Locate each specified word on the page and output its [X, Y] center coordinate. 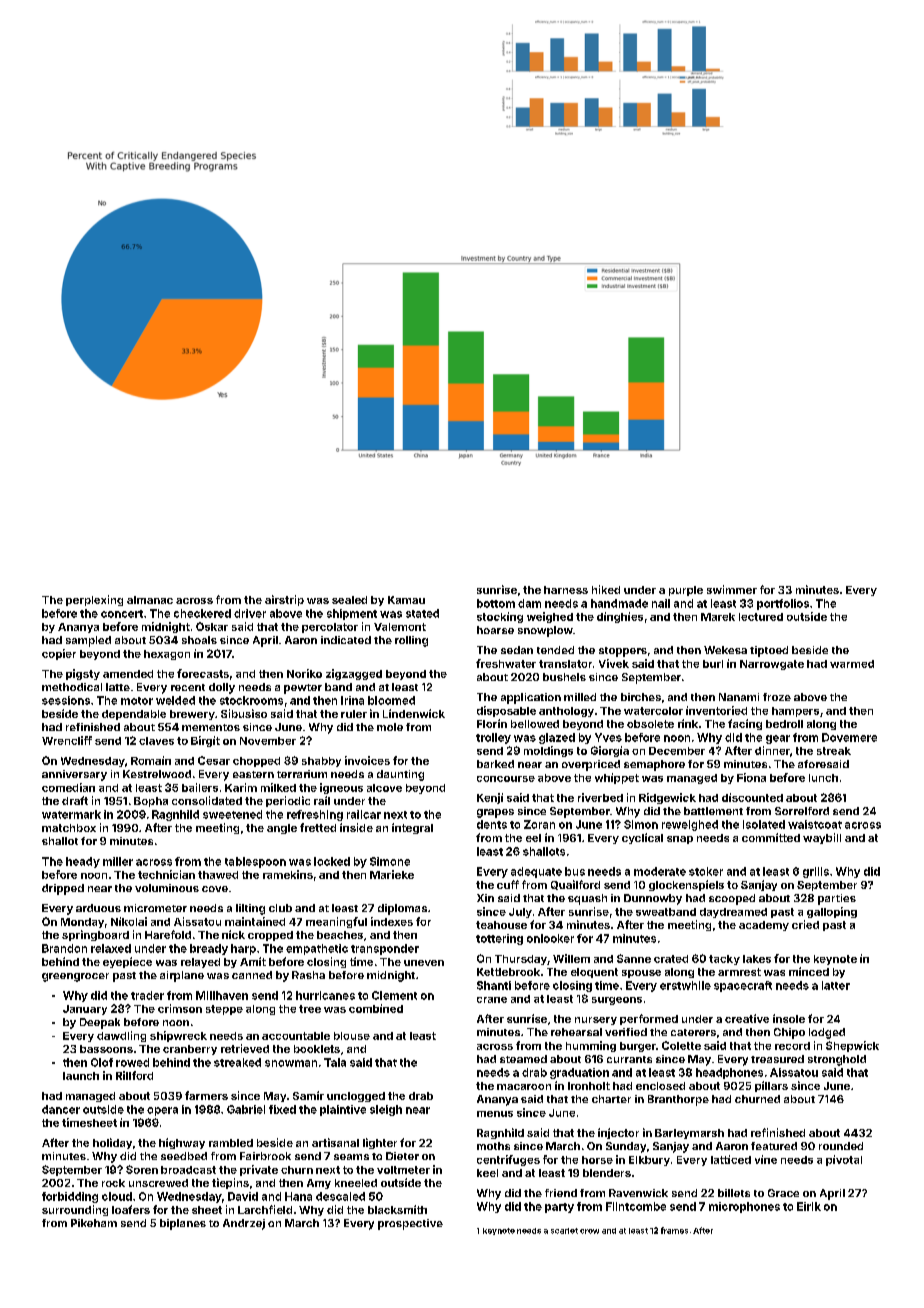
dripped [63, 889]
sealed [349, 600]
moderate [660, 871]
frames [674, 1230]
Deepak [100, 1023]
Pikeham [94, 1223]
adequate [536, 872]
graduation [579, 1073]
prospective [410, 1224]
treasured [777, 1059]
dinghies [620, 617]
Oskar [212, 626]
